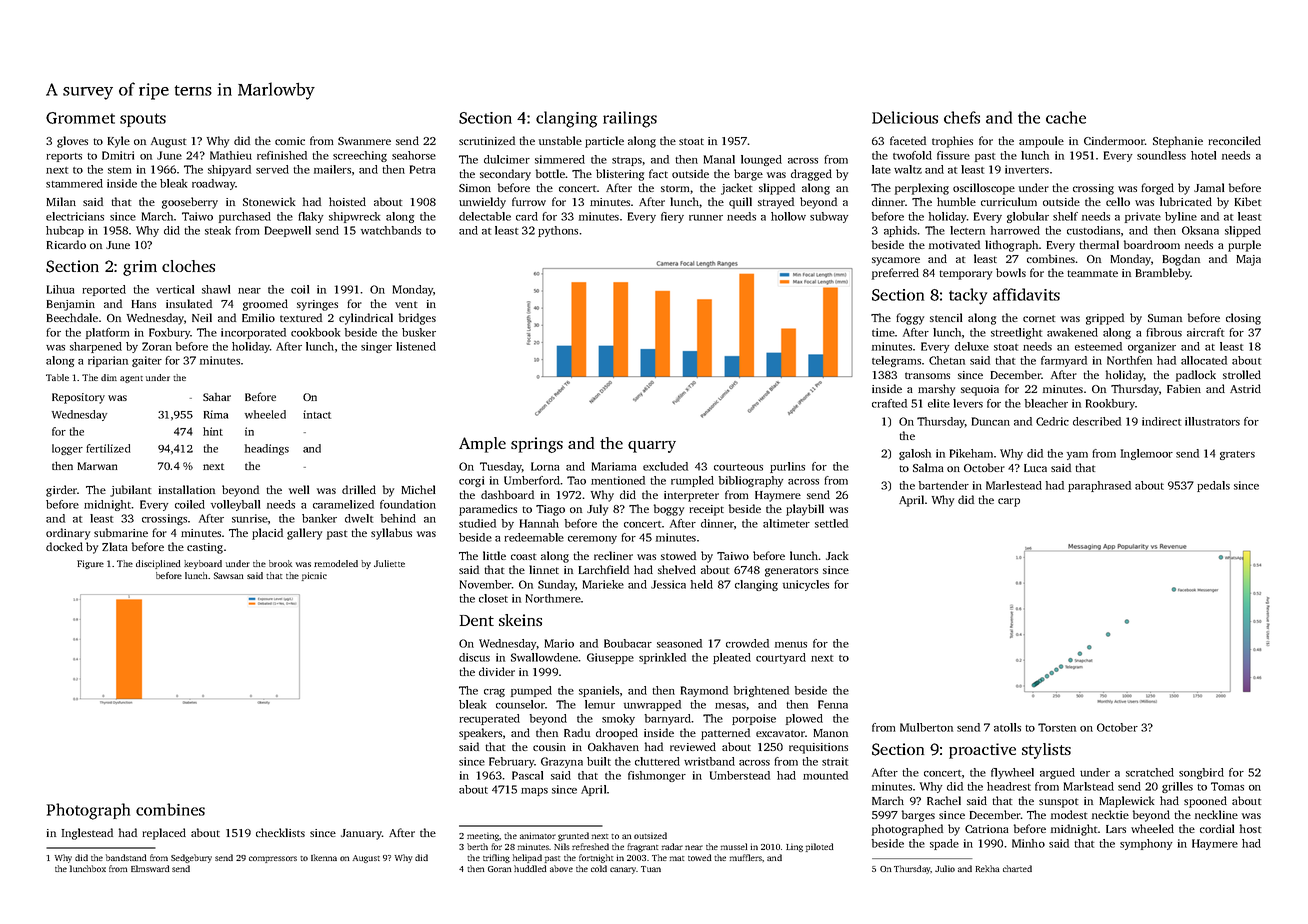 The width and height of the screenshot is (1308, 924). I want to click on pedals, so click(1213, 486).
